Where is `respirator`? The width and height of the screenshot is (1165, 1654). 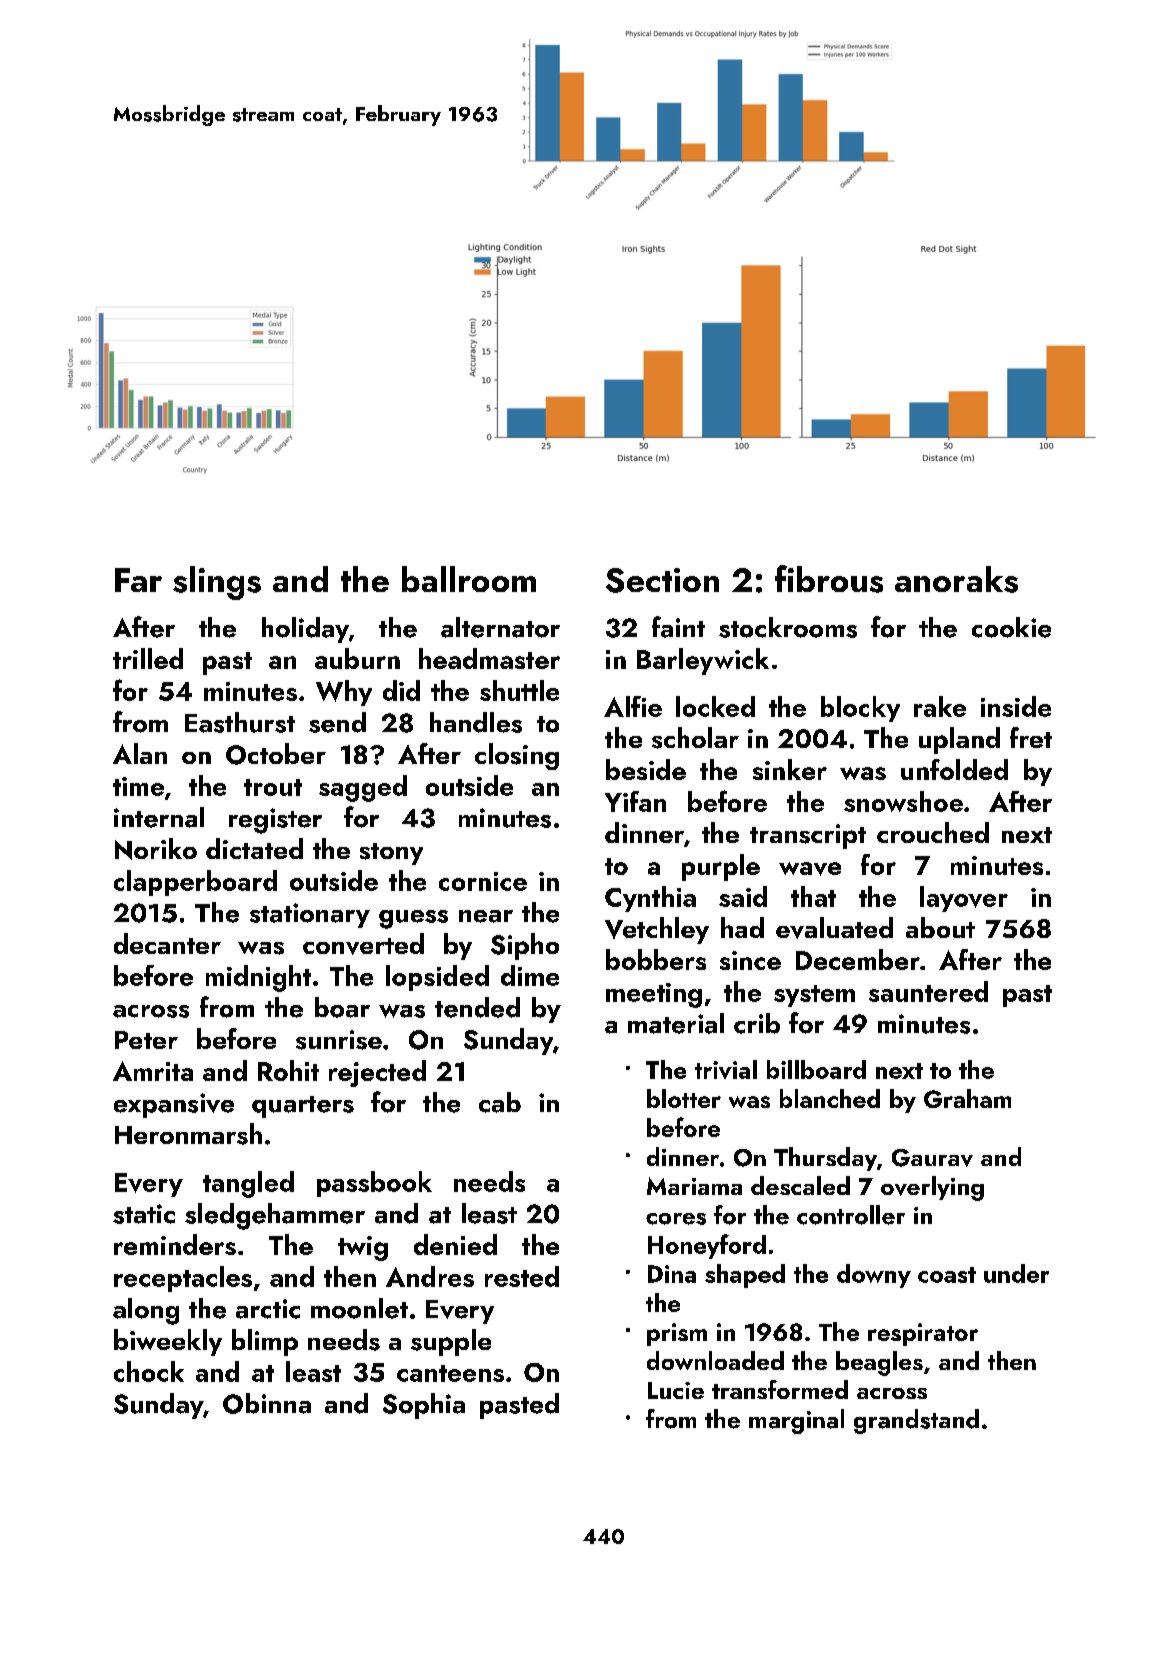 respirator is located at coordinates (923, 1334).
